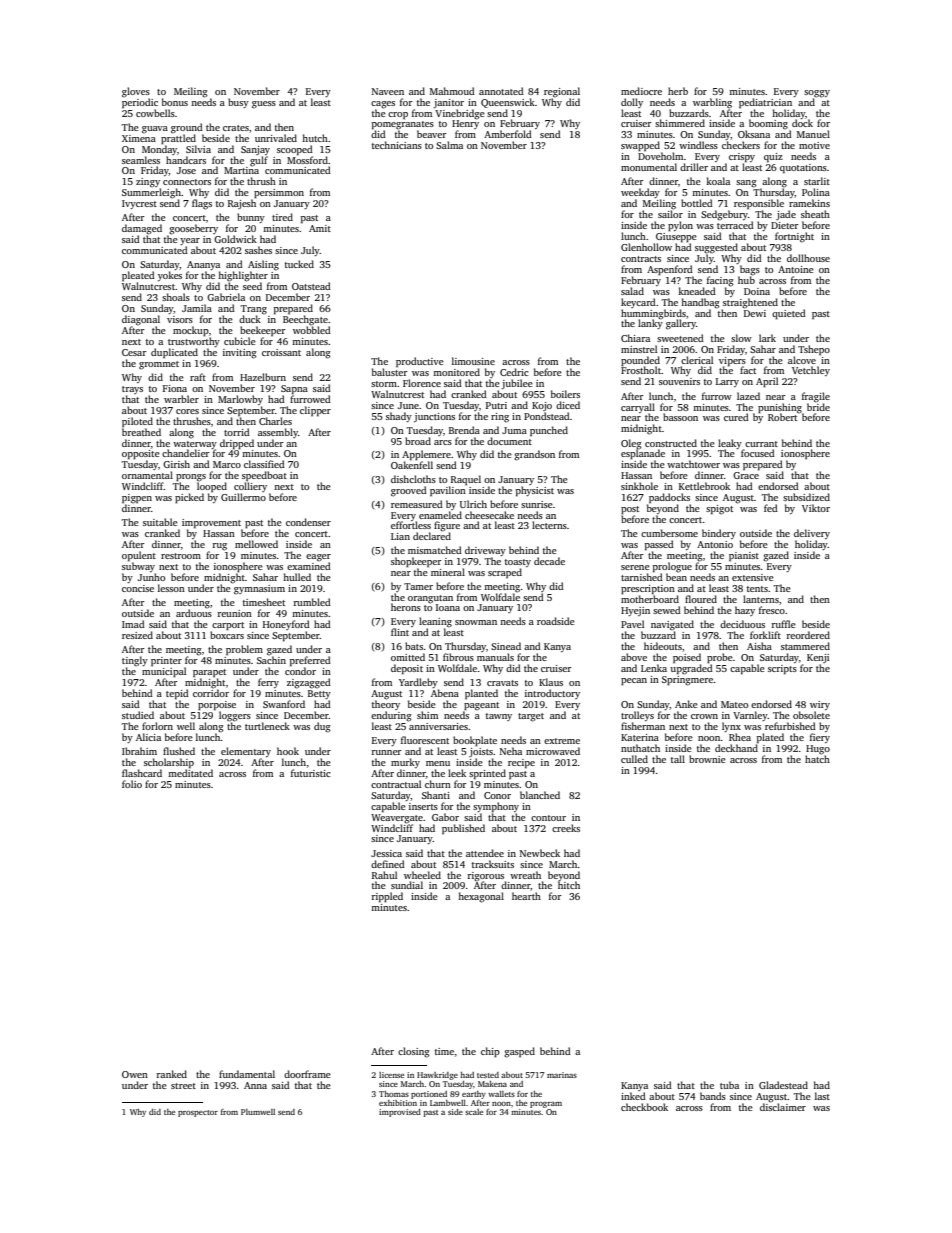  What do you see at coordinates (640, 193) in the page?
I see `weekday` at bounding box center [640, 193].
